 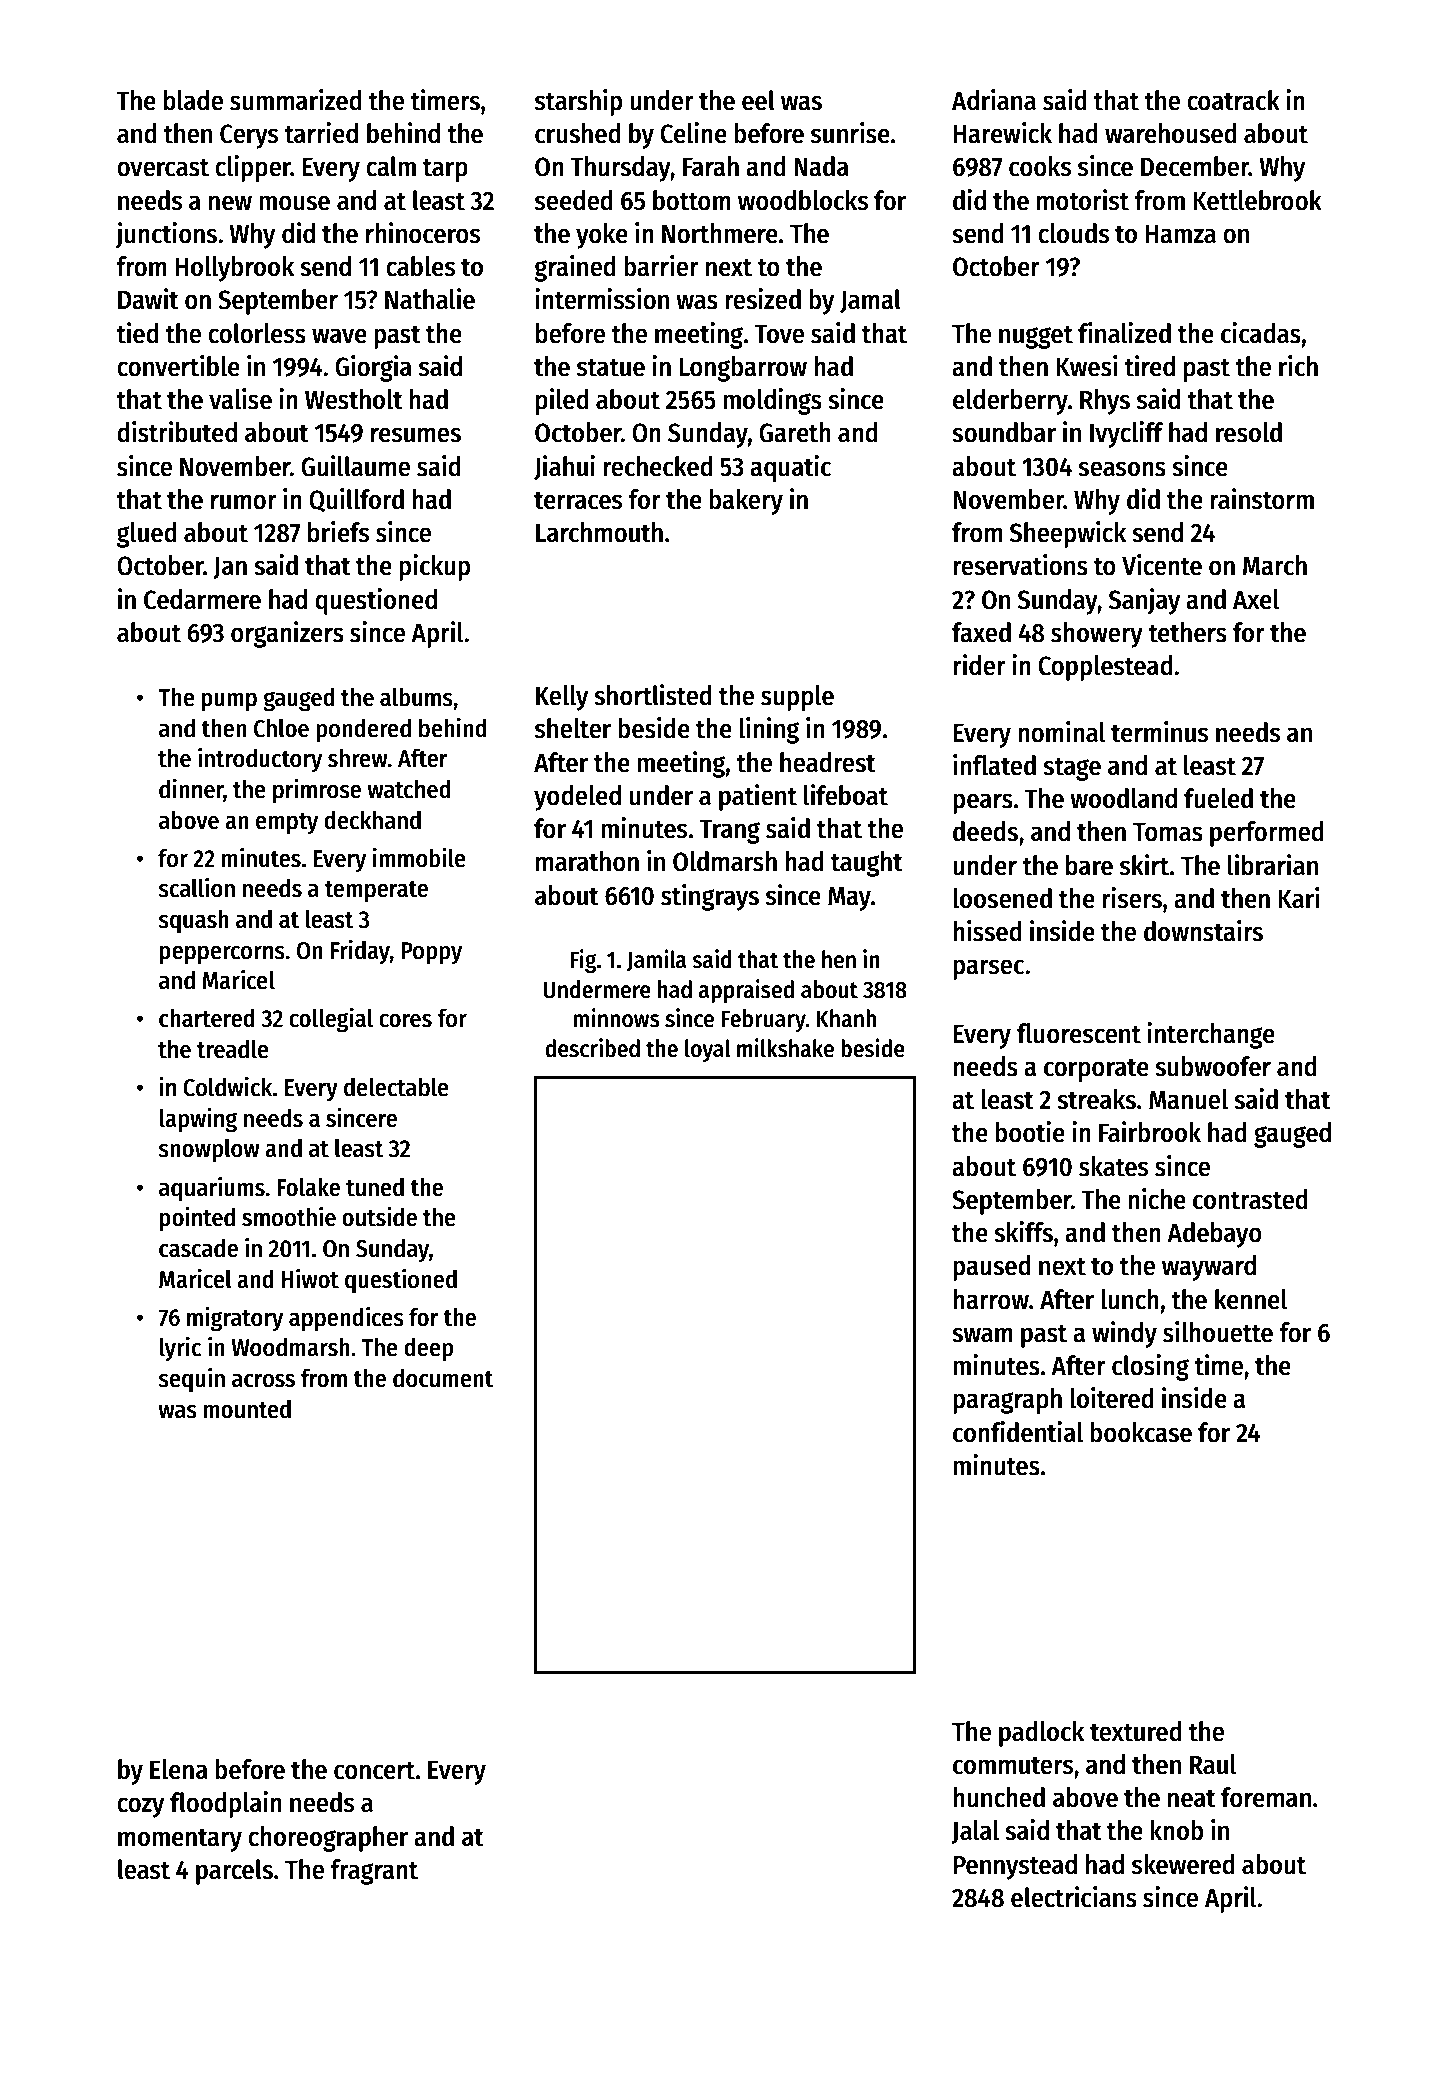 What do you see at coordinates (992, 1268) in the image?
I see `paused` at bounding box center [992, 1268].
